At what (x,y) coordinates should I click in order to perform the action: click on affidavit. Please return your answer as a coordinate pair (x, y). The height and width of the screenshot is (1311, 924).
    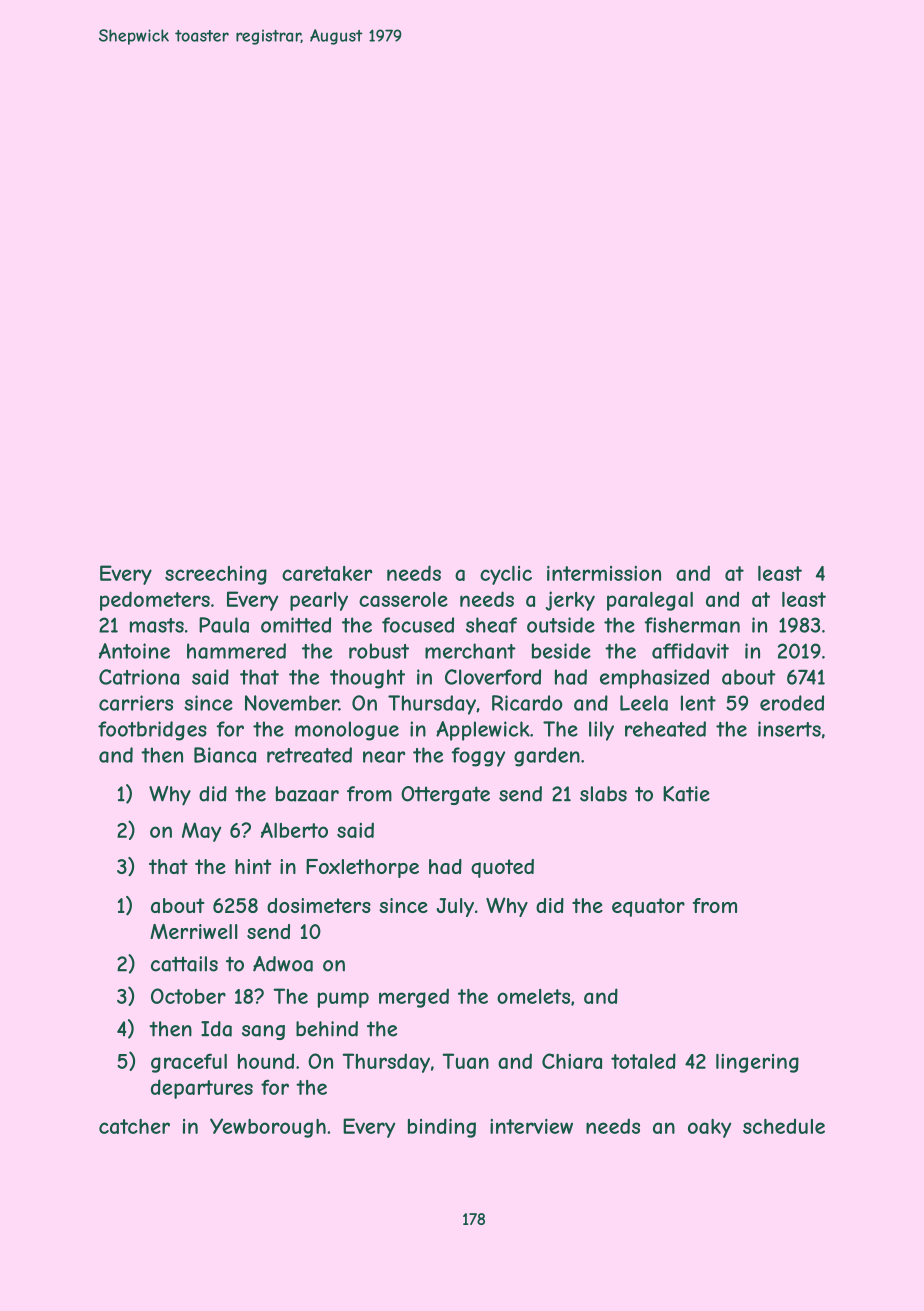
    Looking at the image, I should click on (690, 651).
